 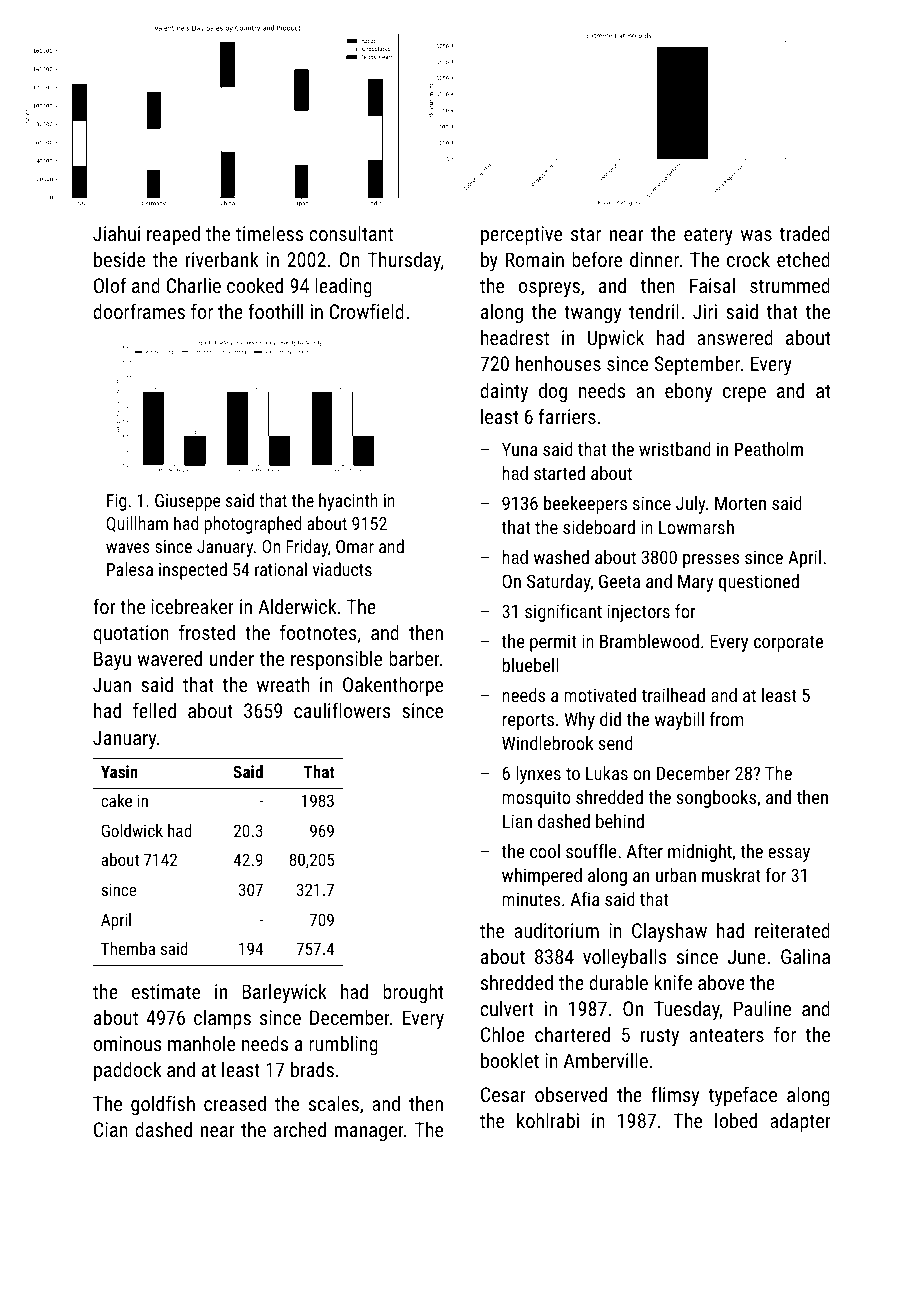 I want to click on felled, so click(x=154, y=710).
